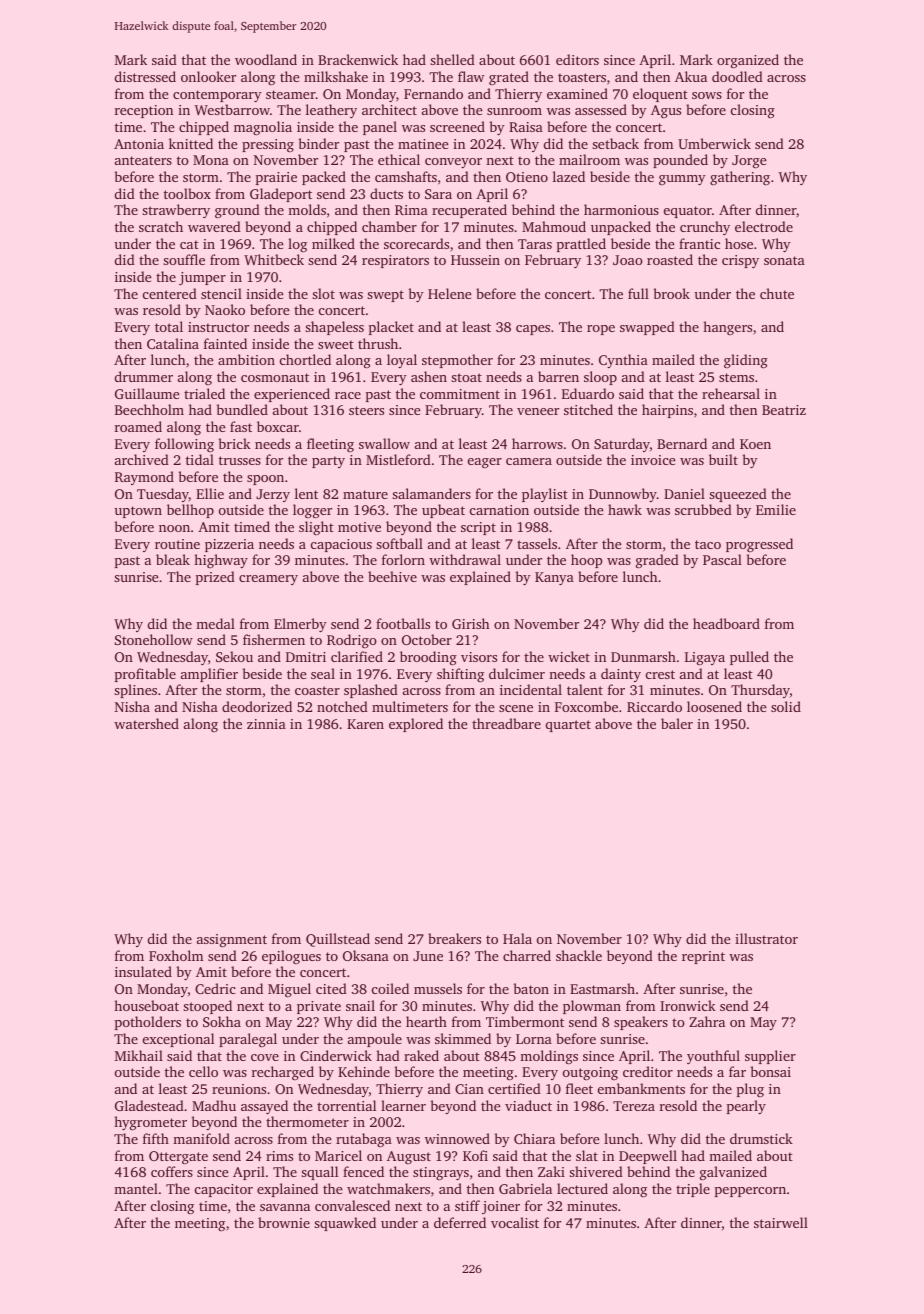  Describe the element at coordinates (416, 725) in the screenshot. I see `explored` at that location.
